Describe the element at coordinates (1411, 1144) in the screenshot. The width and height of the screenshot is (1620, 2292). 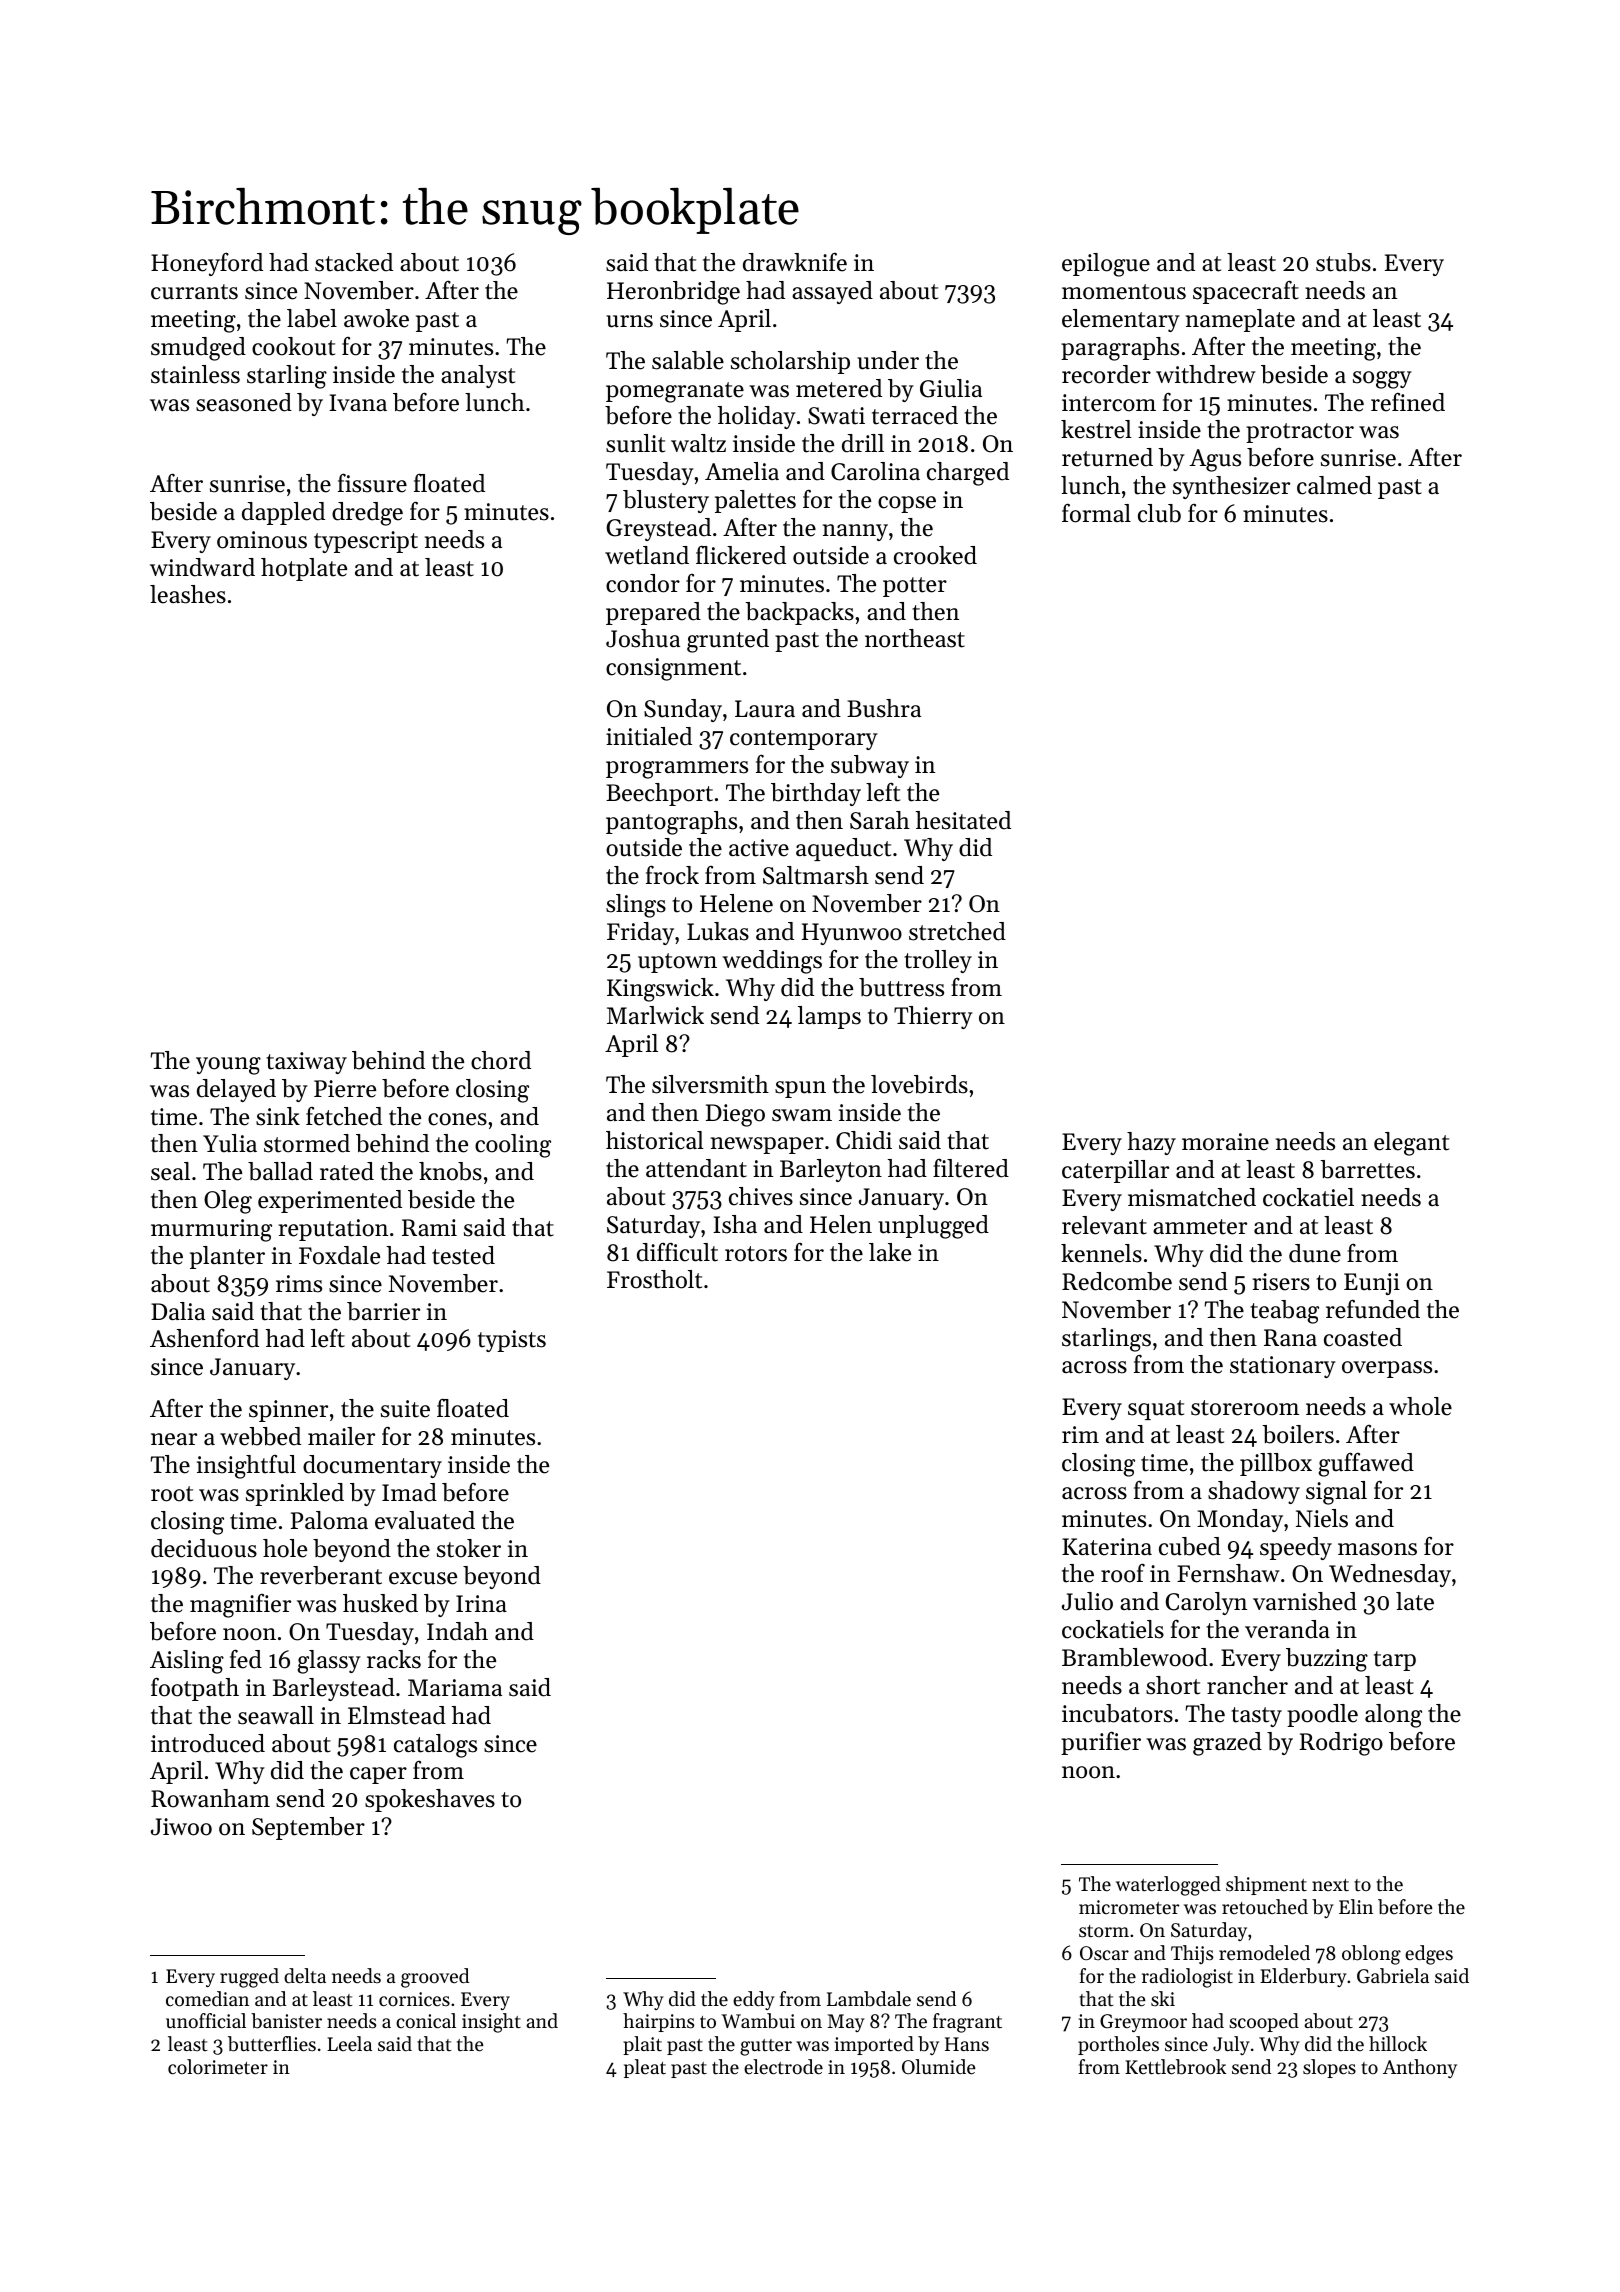
I see `elegant` at that location.
